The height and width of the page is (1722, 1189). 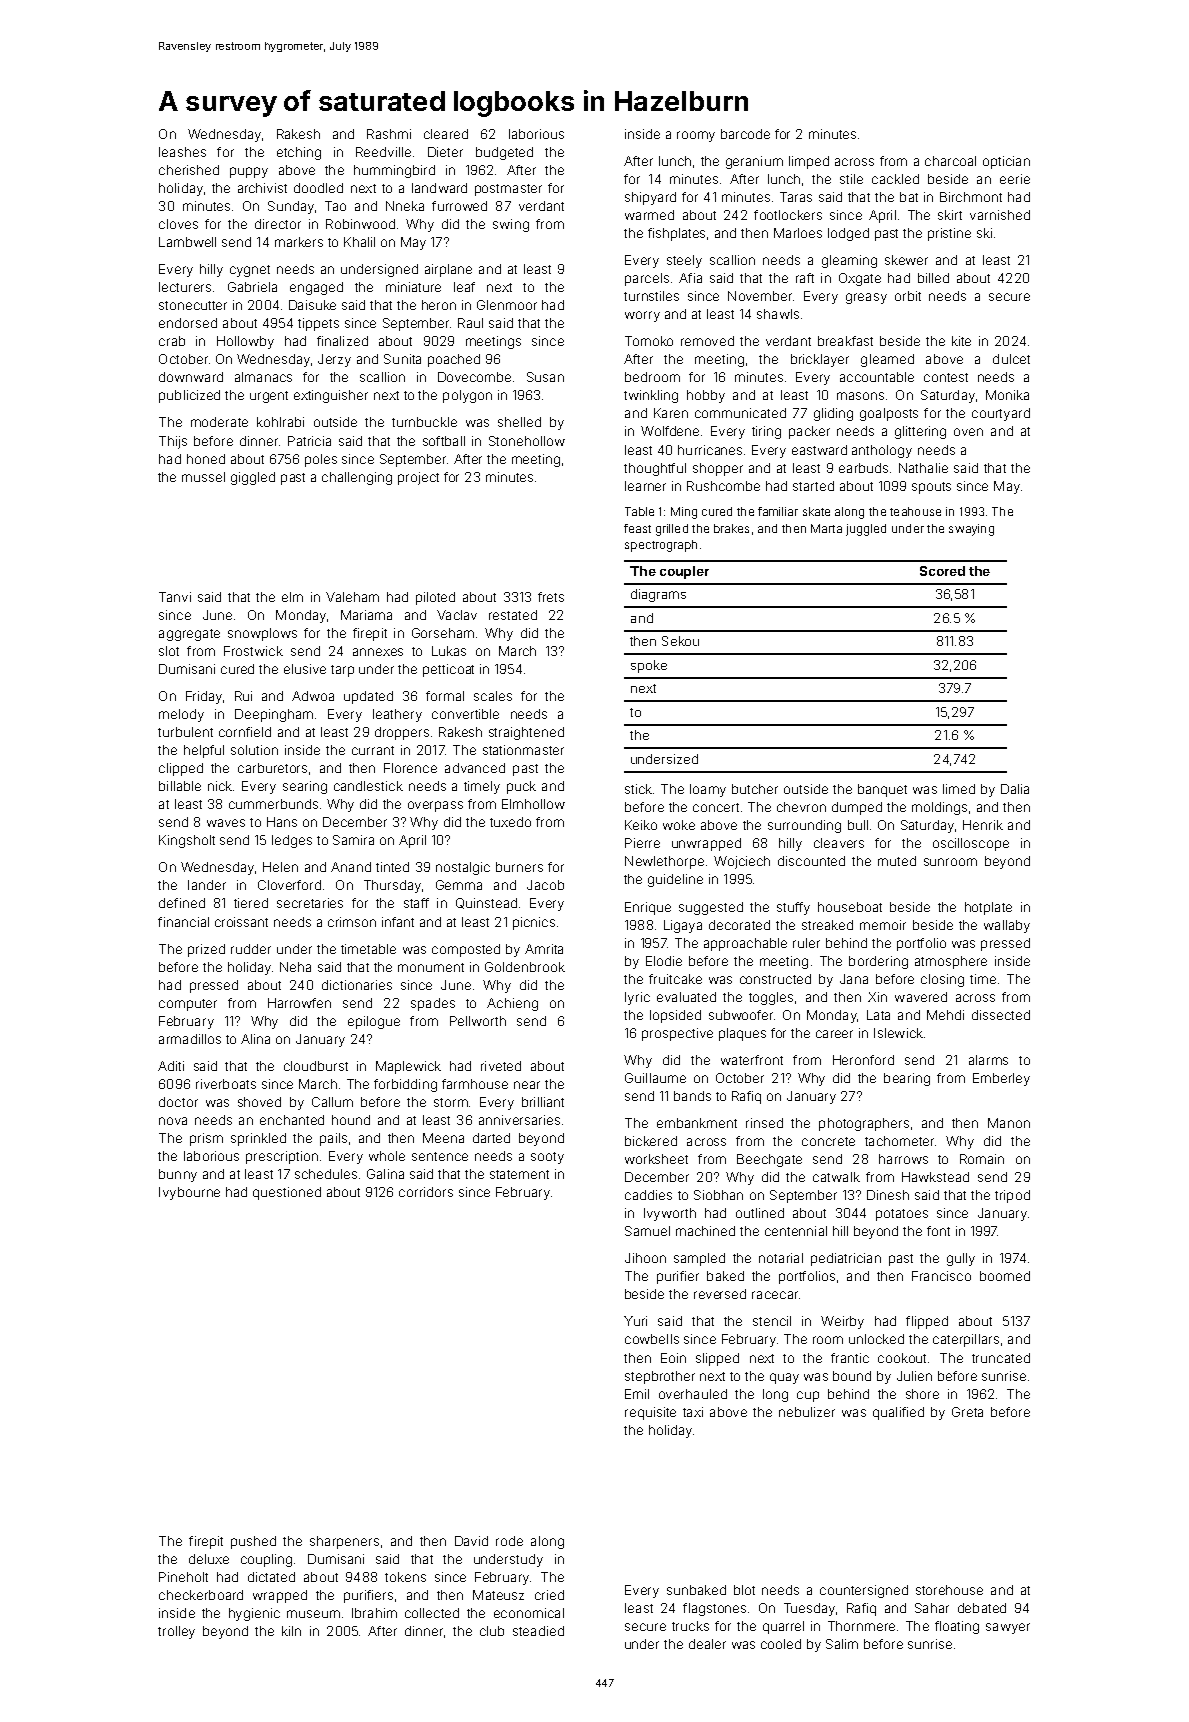 What do you see at coordinates (809, 432) in the page?
I see `packer` at bounding box center [809, 432].
